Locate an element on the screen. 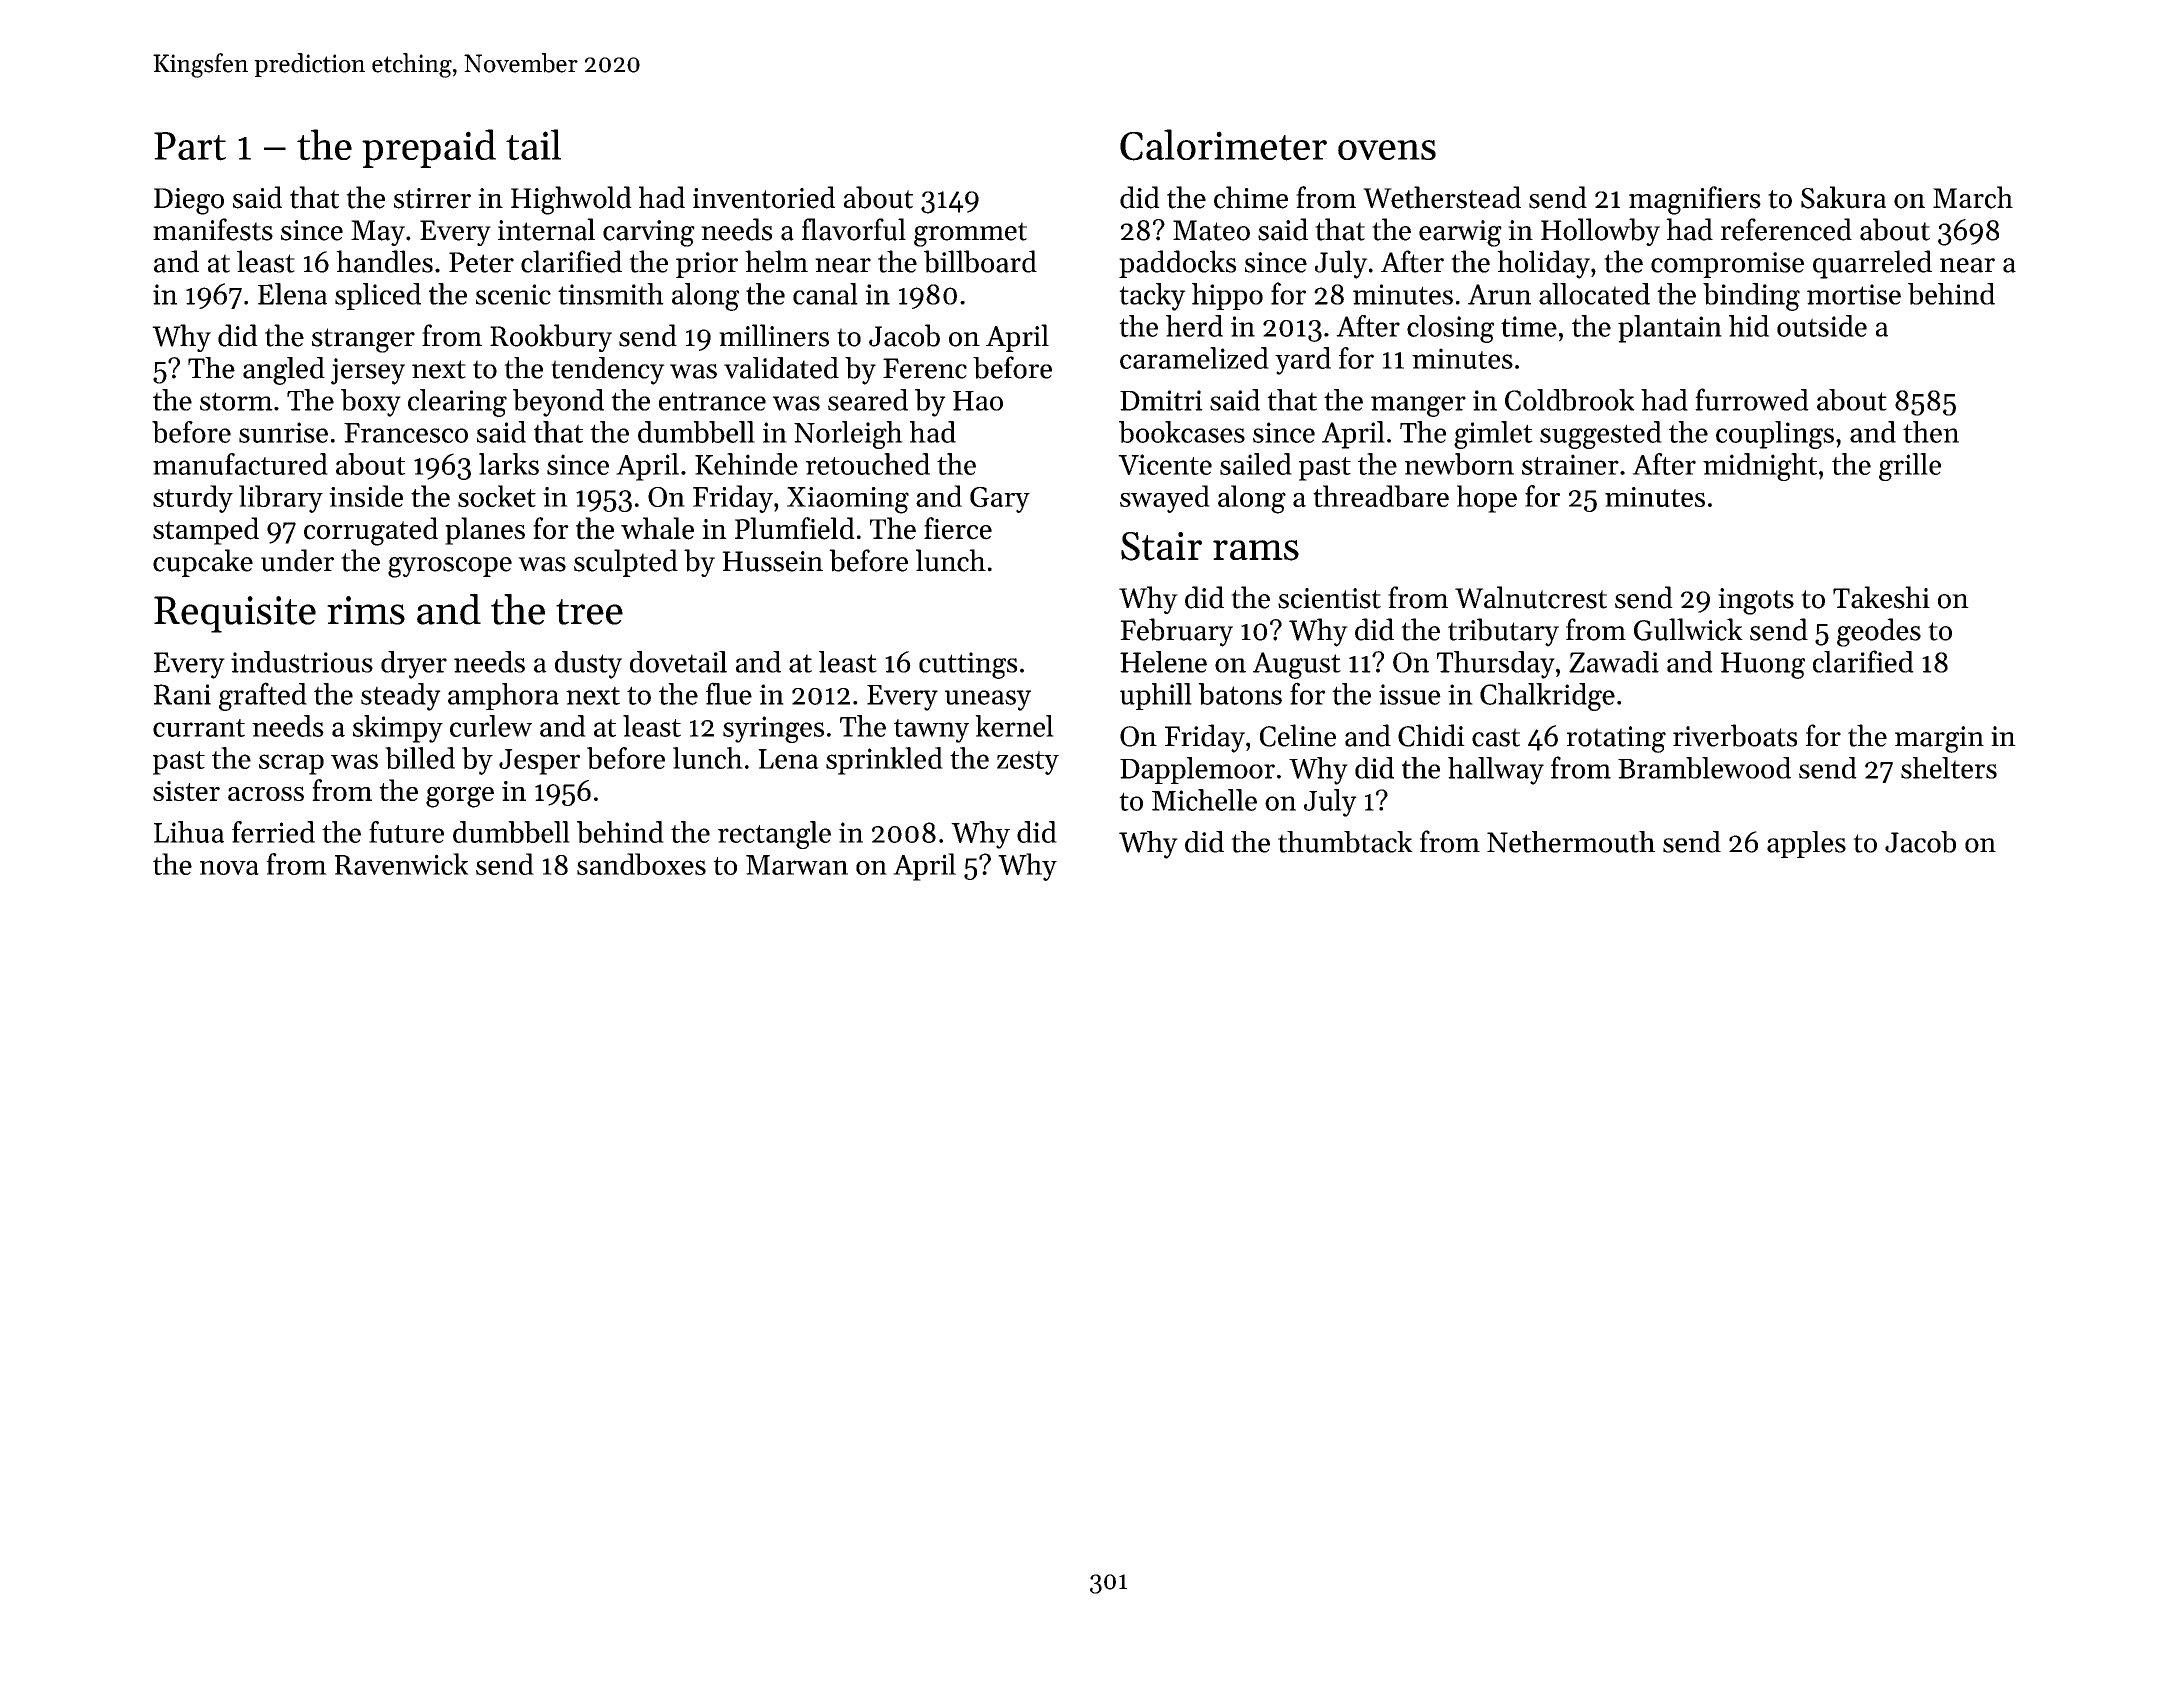 The width and height of the screenshot is (2178, 1683). May is located at coordinates (378, 233).
